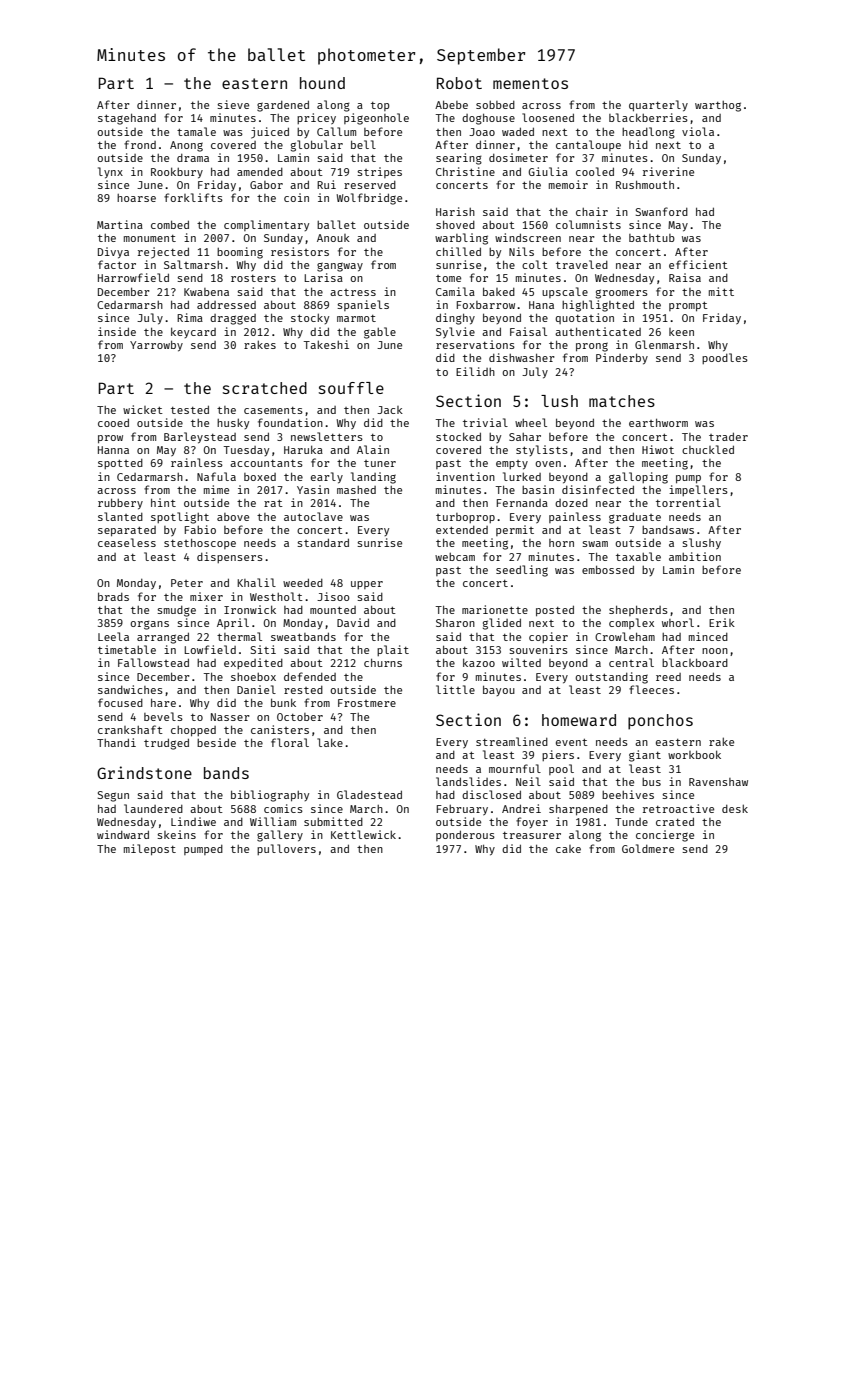 Image resolution: width=849 pixels, height=1400 pixels. What do you see at coordinates (458, 251) in the screenshot?
I see `chilled` at bounding box center [458, 251].
